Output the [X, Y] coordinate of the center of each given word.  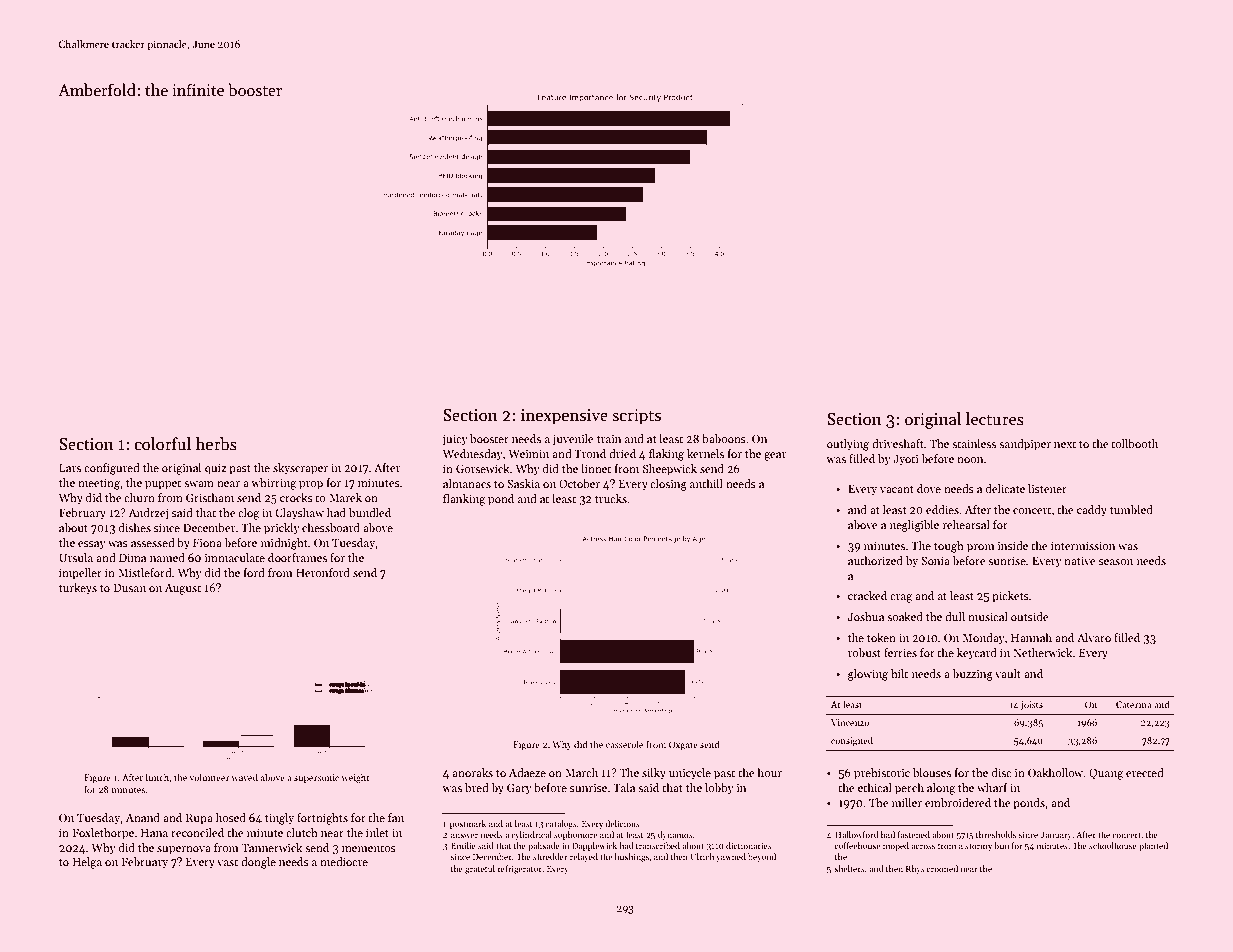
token [881, 637]
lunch [157, 777]
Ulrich [702, 856]
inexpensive [564, 417]
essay [92, 545]
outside [1030, 616]
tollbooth [1134, 443]
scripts [636, 417]
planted [1153, 846]
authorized [875, 560]
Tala [624, 787]
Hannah [1031, 637]
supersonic [316, 778]
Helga [87, 863]
